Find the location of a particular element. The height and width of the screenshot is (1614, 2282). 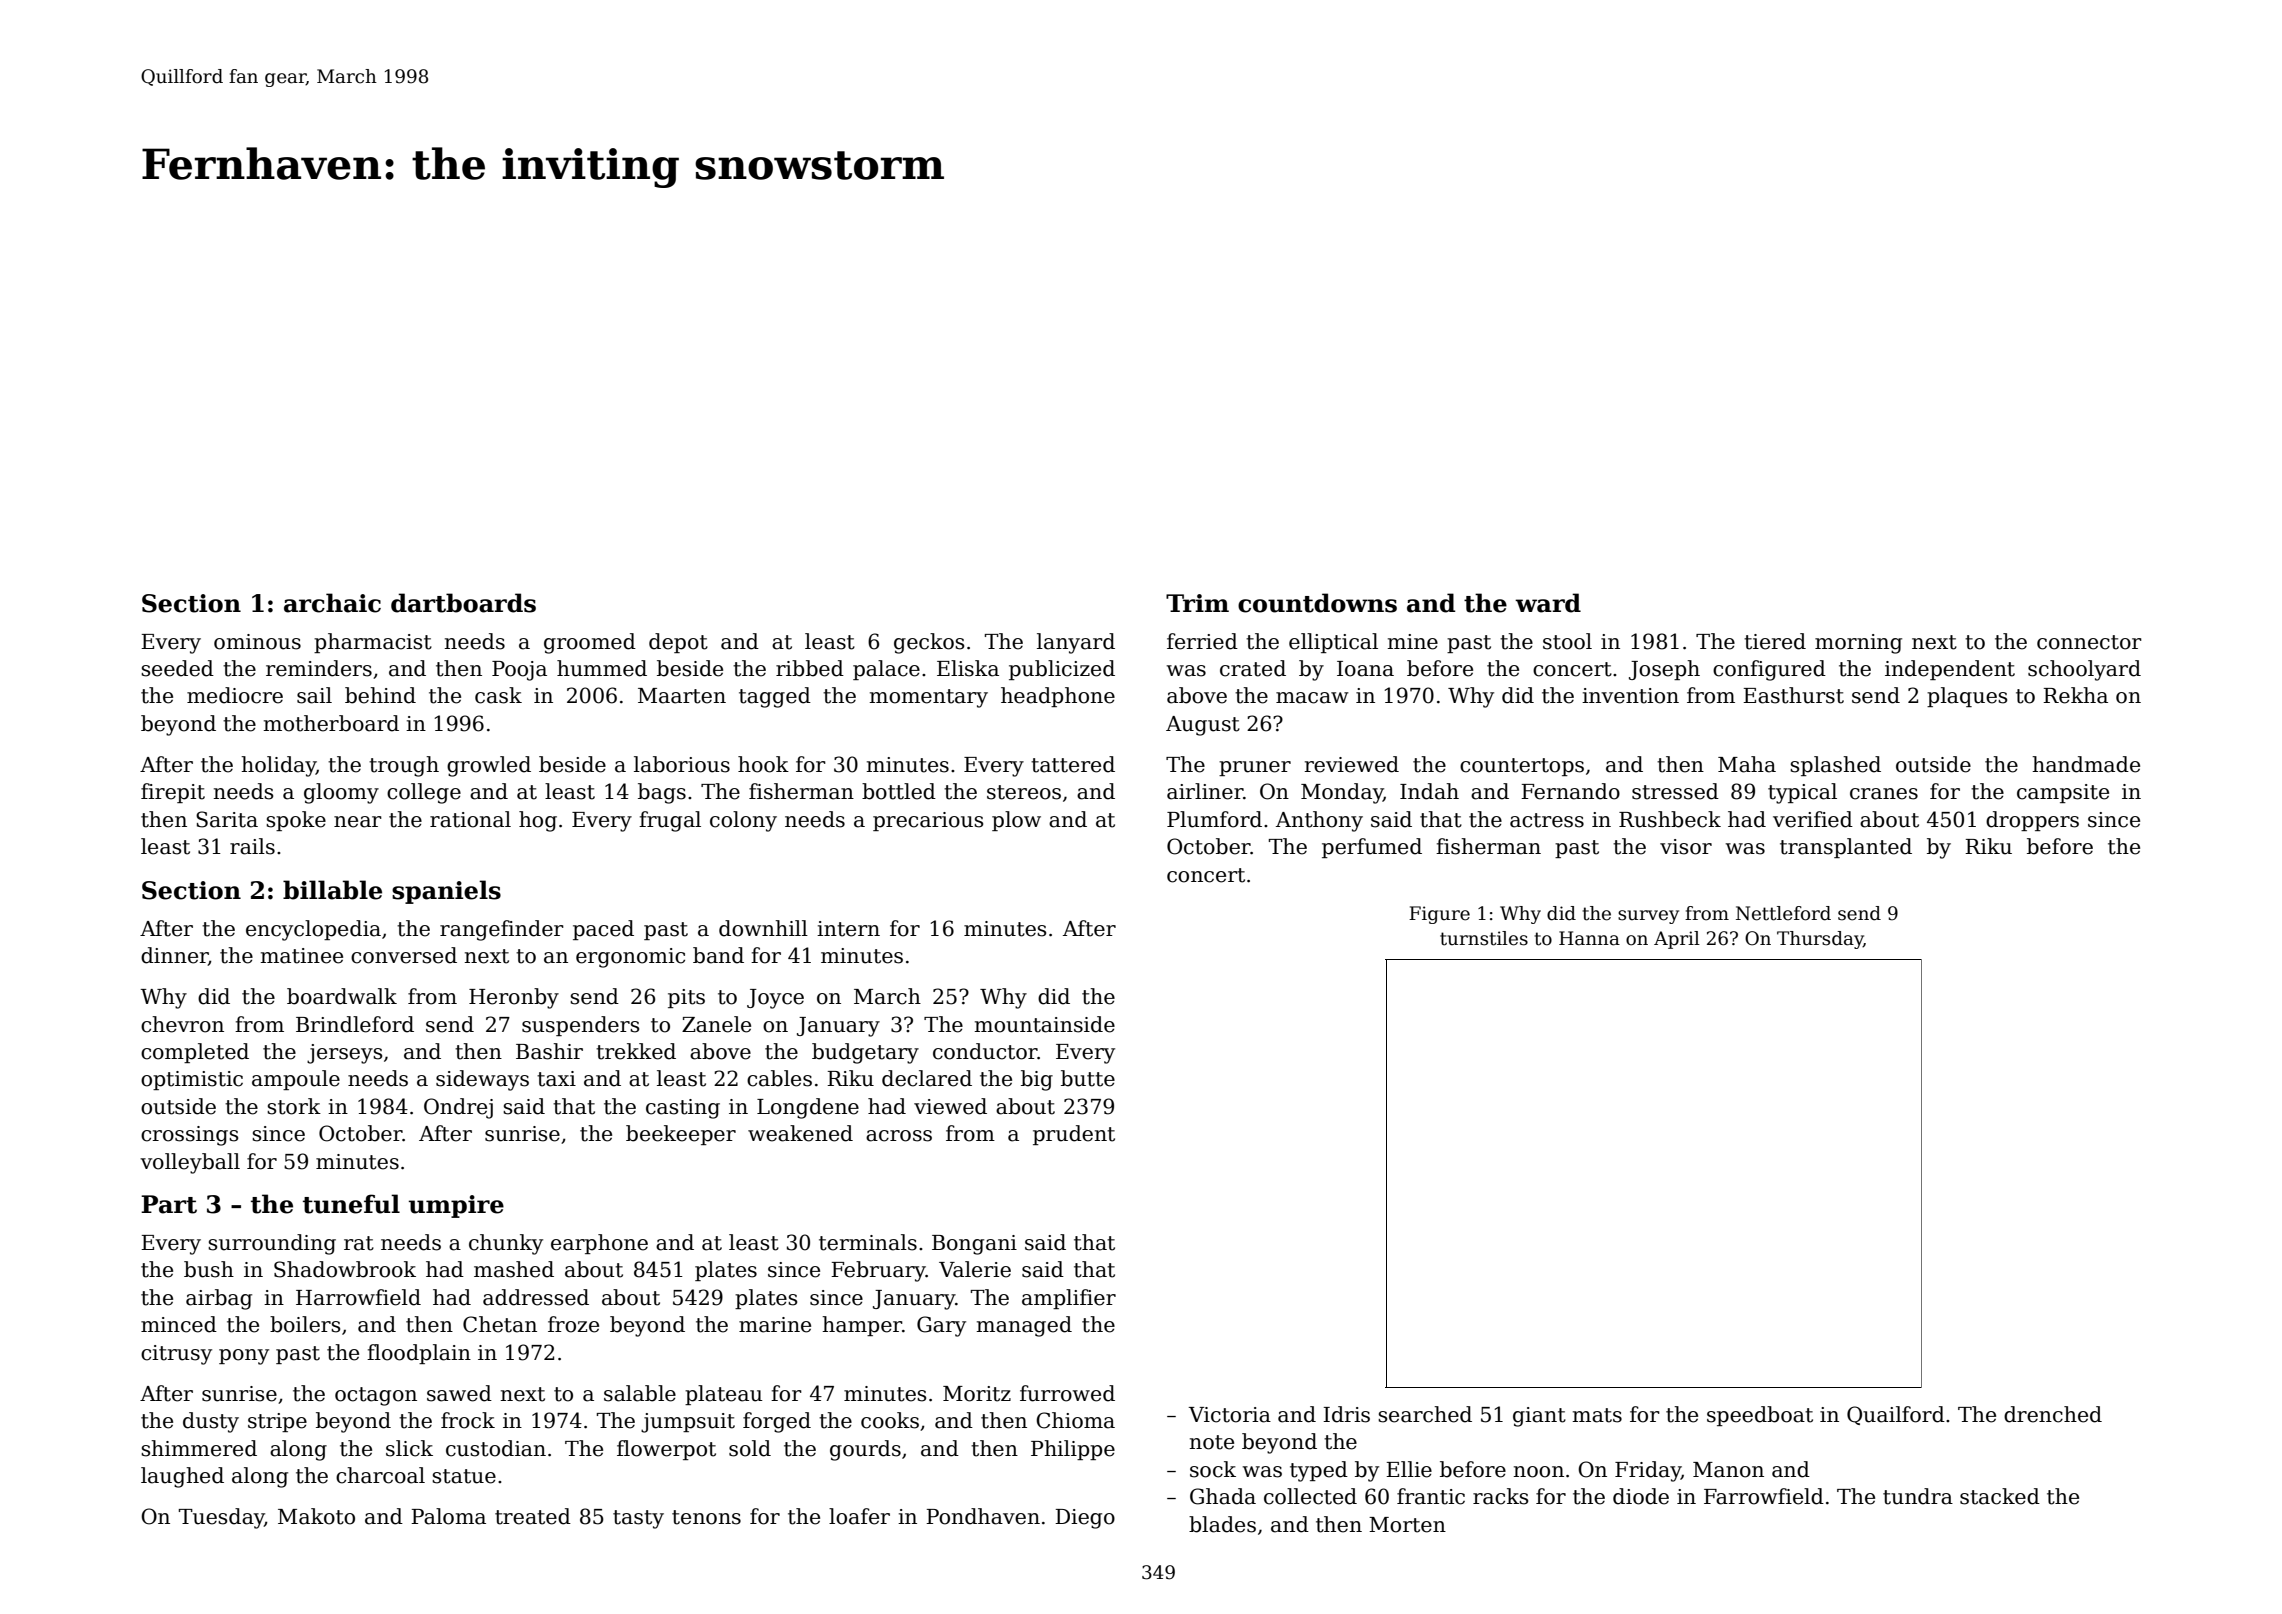

macaw is located at coordinates (1312, 698).
